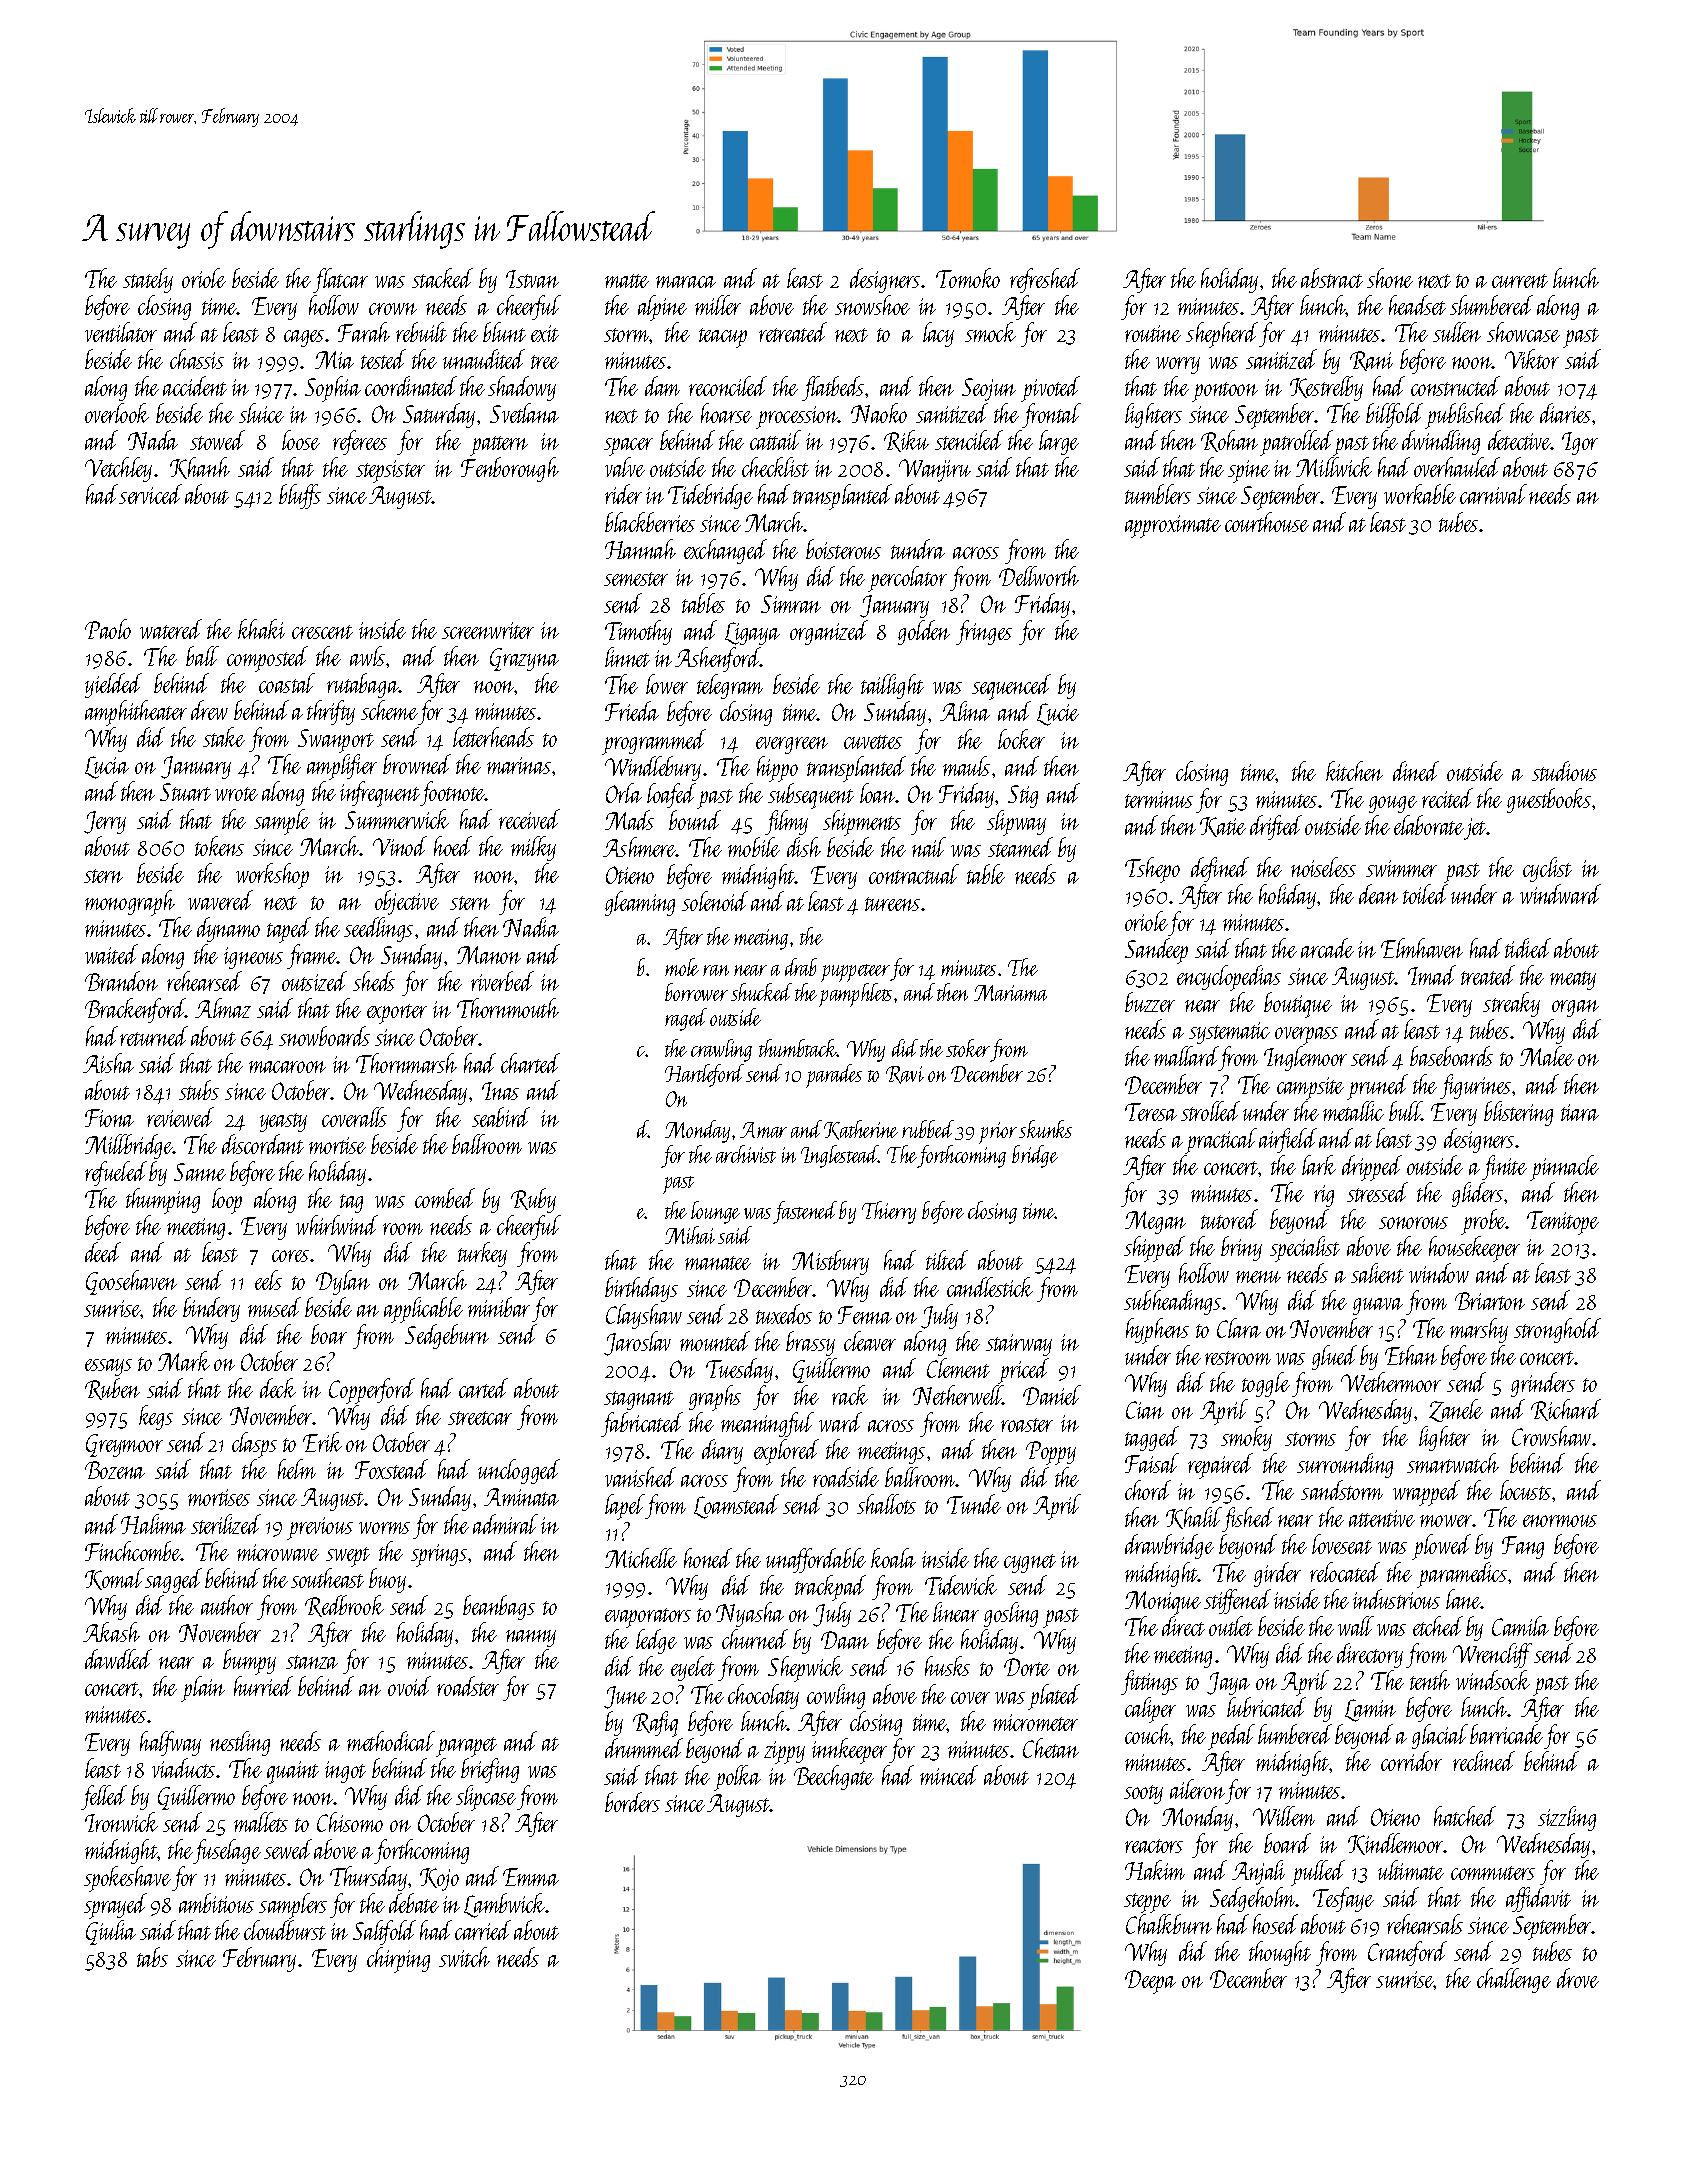 The width and height of the image is (1683, 2178). Describe the element at coordinates (340, 280) in the image. I see `flatcar` at that location.
